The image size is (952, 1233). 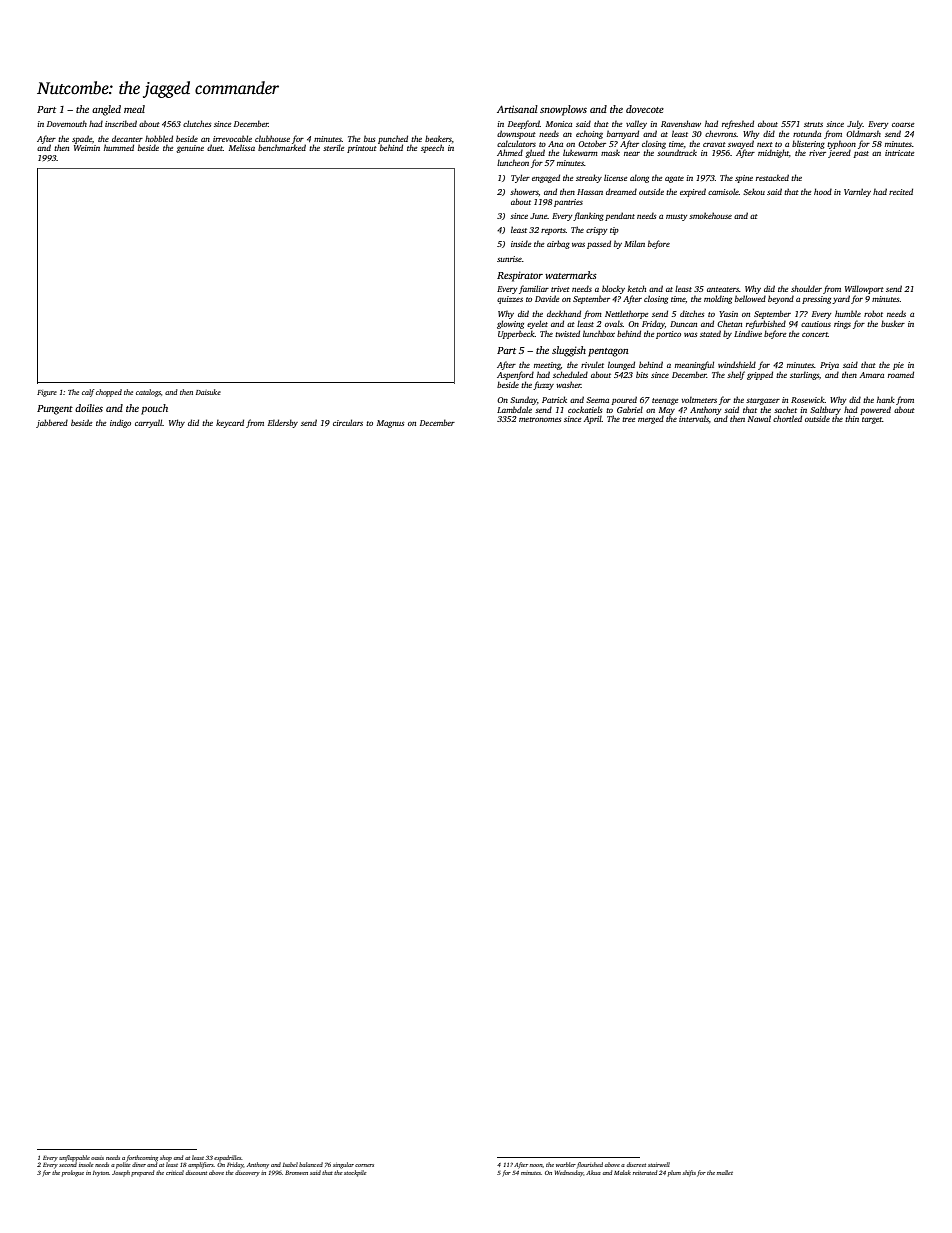 I want to click on merged, so click(x=651, y=420).
